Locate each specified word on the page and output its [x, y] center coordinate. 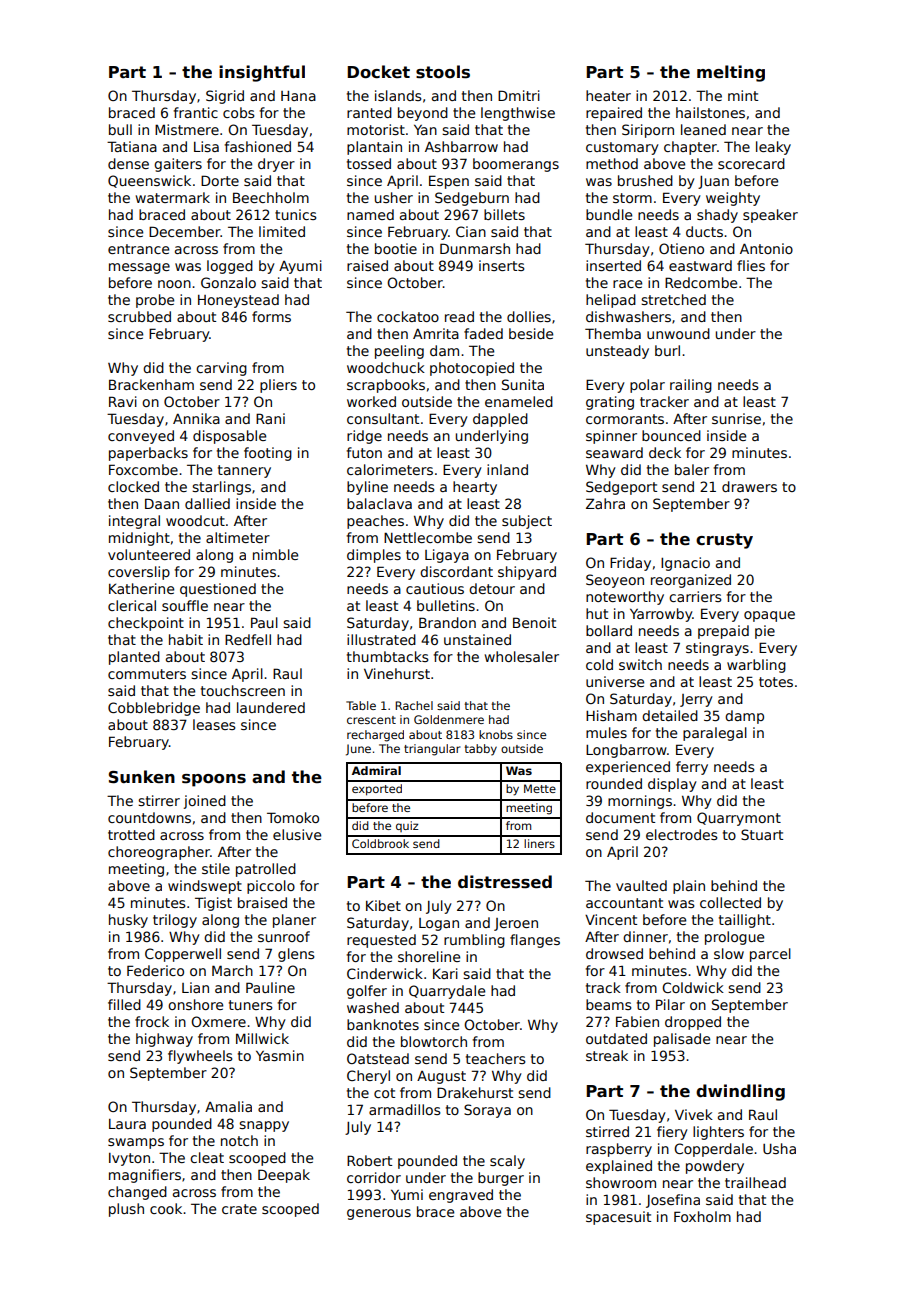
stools [443, 72]
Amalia [228, 1106]
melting [731, 73]
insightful [262, 73]
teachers [496, 1058]
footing [268, 454]
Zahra [605, 503]
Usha [779, 1148]
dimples [374, 556]
